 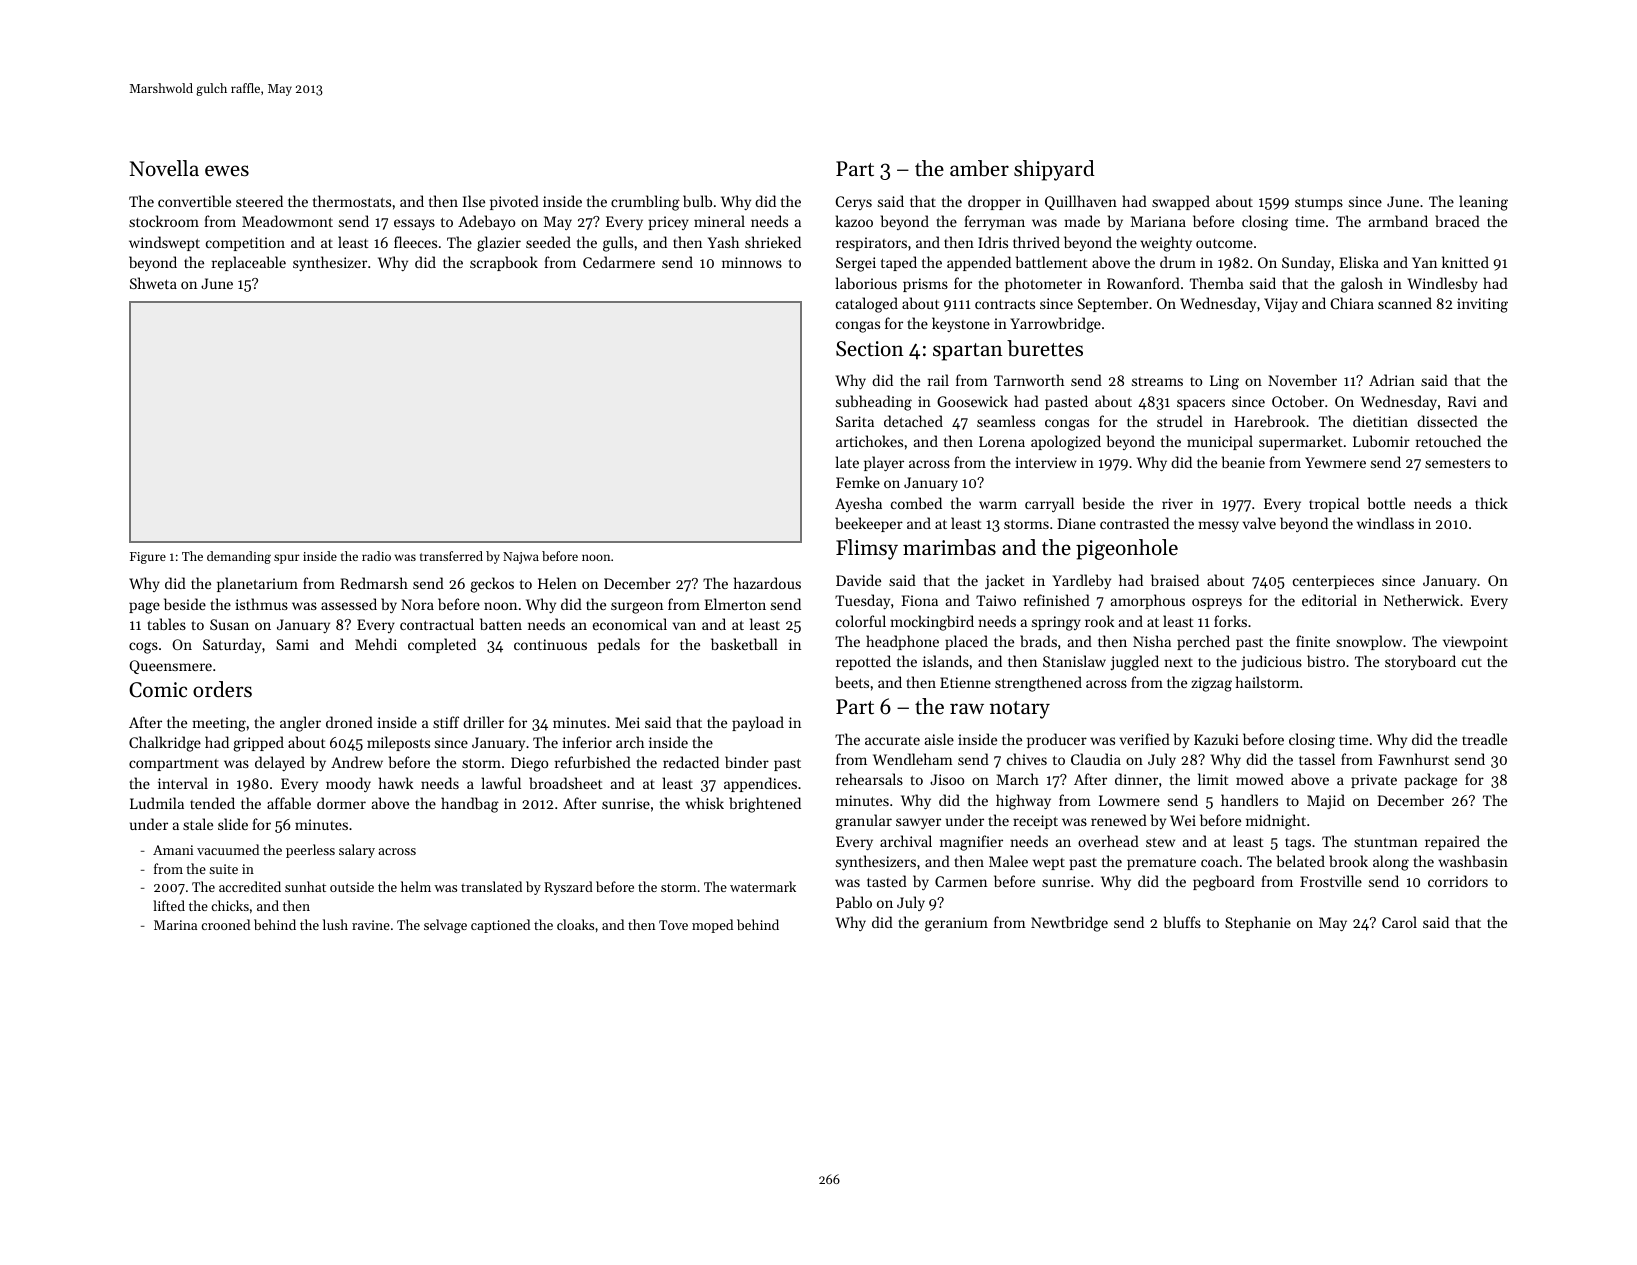 What do you see at coordinates (1317, 759) in the image?
I see `tassel` at bounding box center [1317, 759].
